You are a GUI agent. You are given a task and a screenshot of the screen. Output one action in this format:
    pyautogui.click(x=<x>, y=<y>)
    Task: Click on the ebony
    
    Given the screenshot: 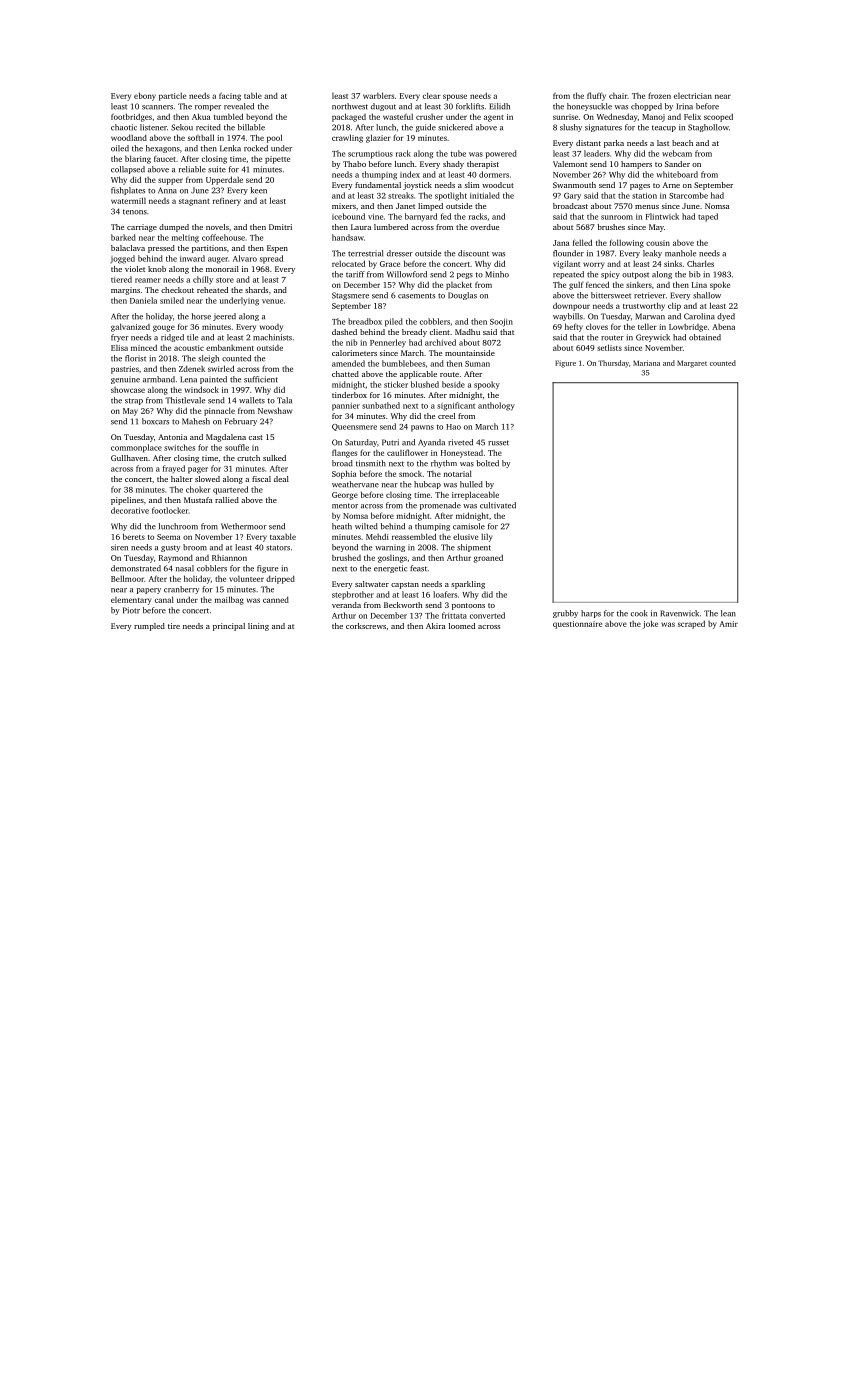 What is the action you would take?
    pyautogui.click(x=145, y=96)
